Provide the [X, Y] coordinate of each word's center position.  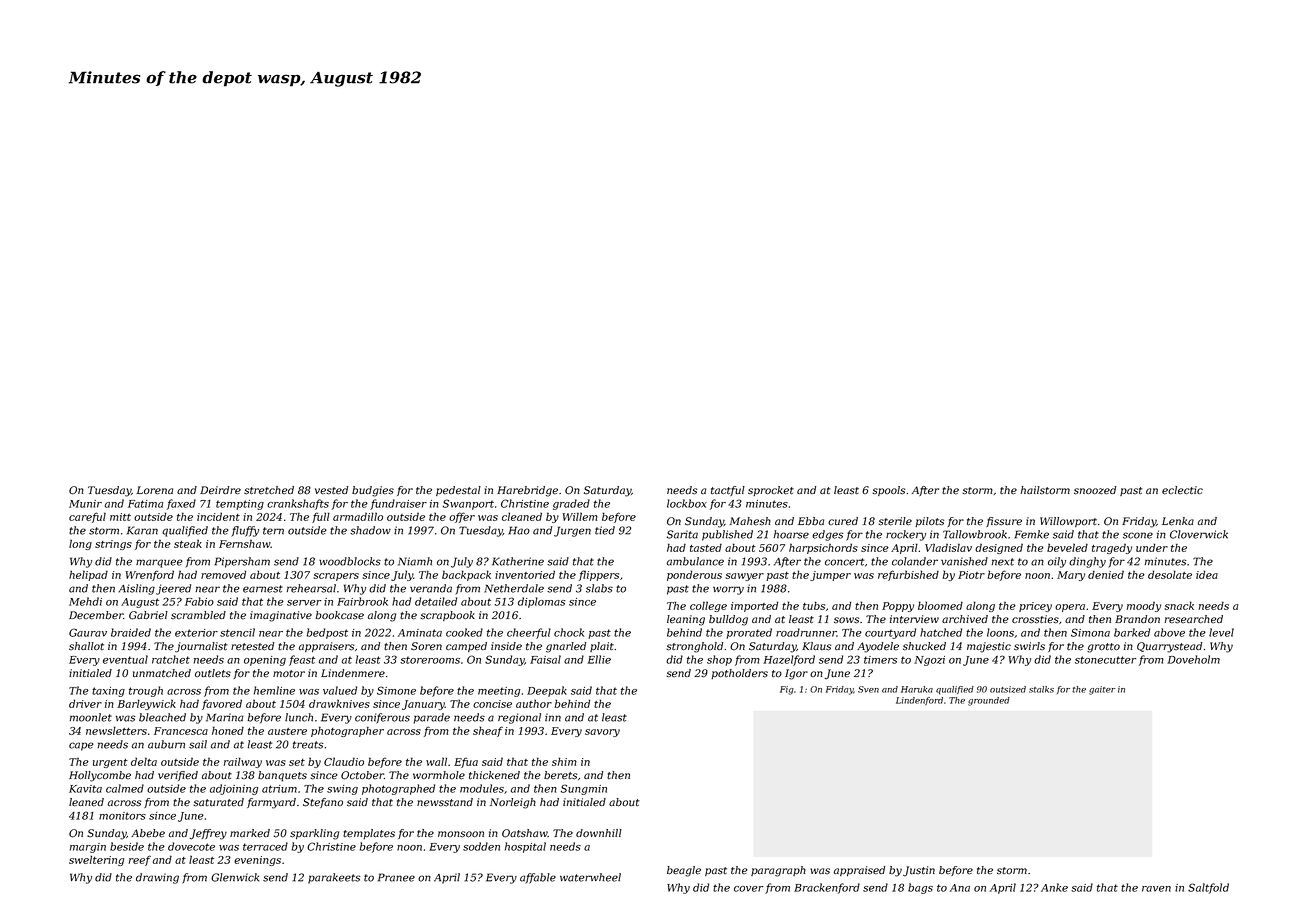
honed [228, 730]
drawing [157, 878]
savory [602, 733]
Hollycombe [100, 776]
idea [1207, 574]
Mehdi [85, 601]
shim [564, 761]
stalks [1041, 689]
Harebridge [527, 491]
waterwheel [590, 877]
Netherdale [514, 588]
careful [87, 517]
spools [888, 491]
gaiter [1102, 690]
